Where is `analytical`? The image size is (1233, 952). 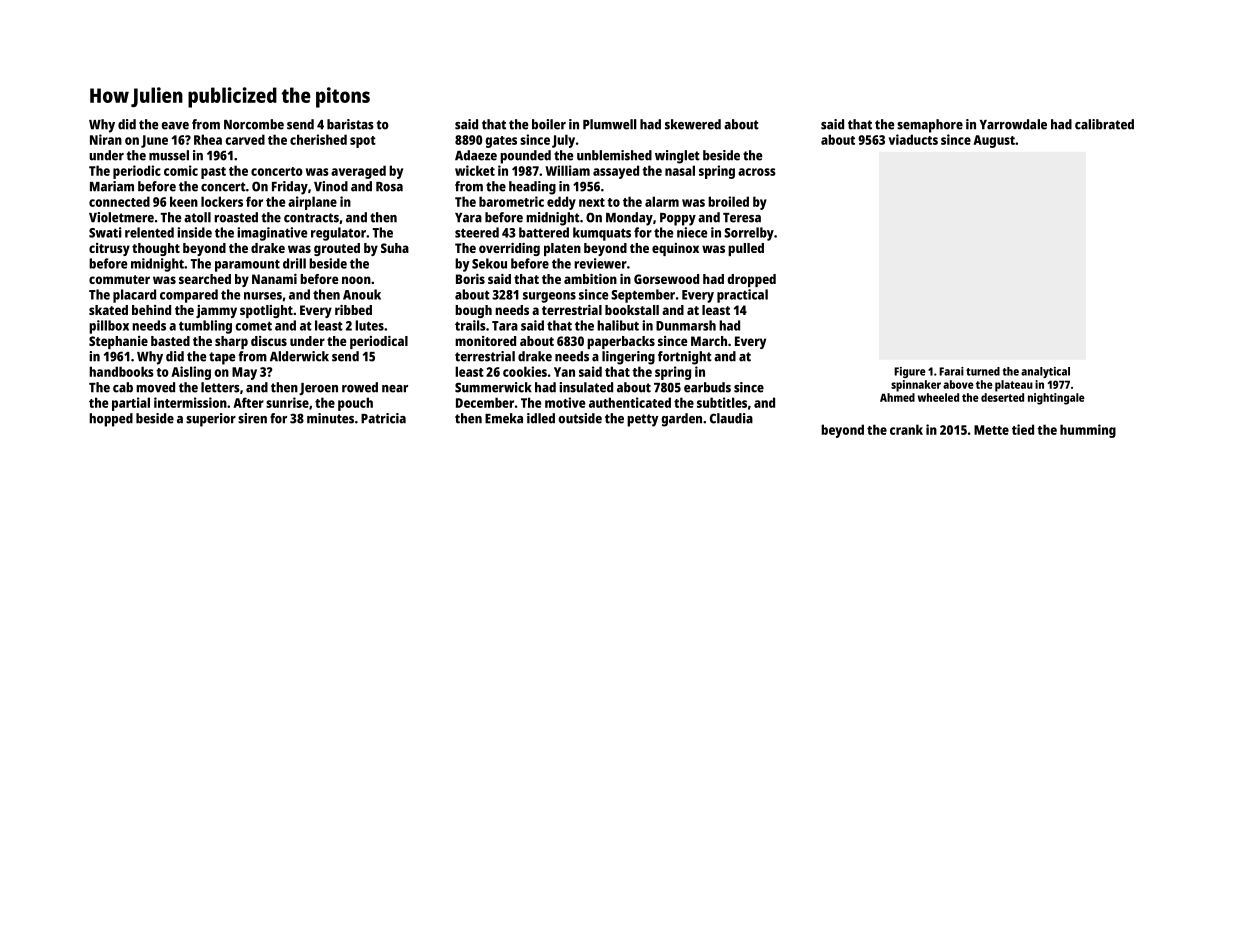 analytical is located at coordinates (1045, 372).
